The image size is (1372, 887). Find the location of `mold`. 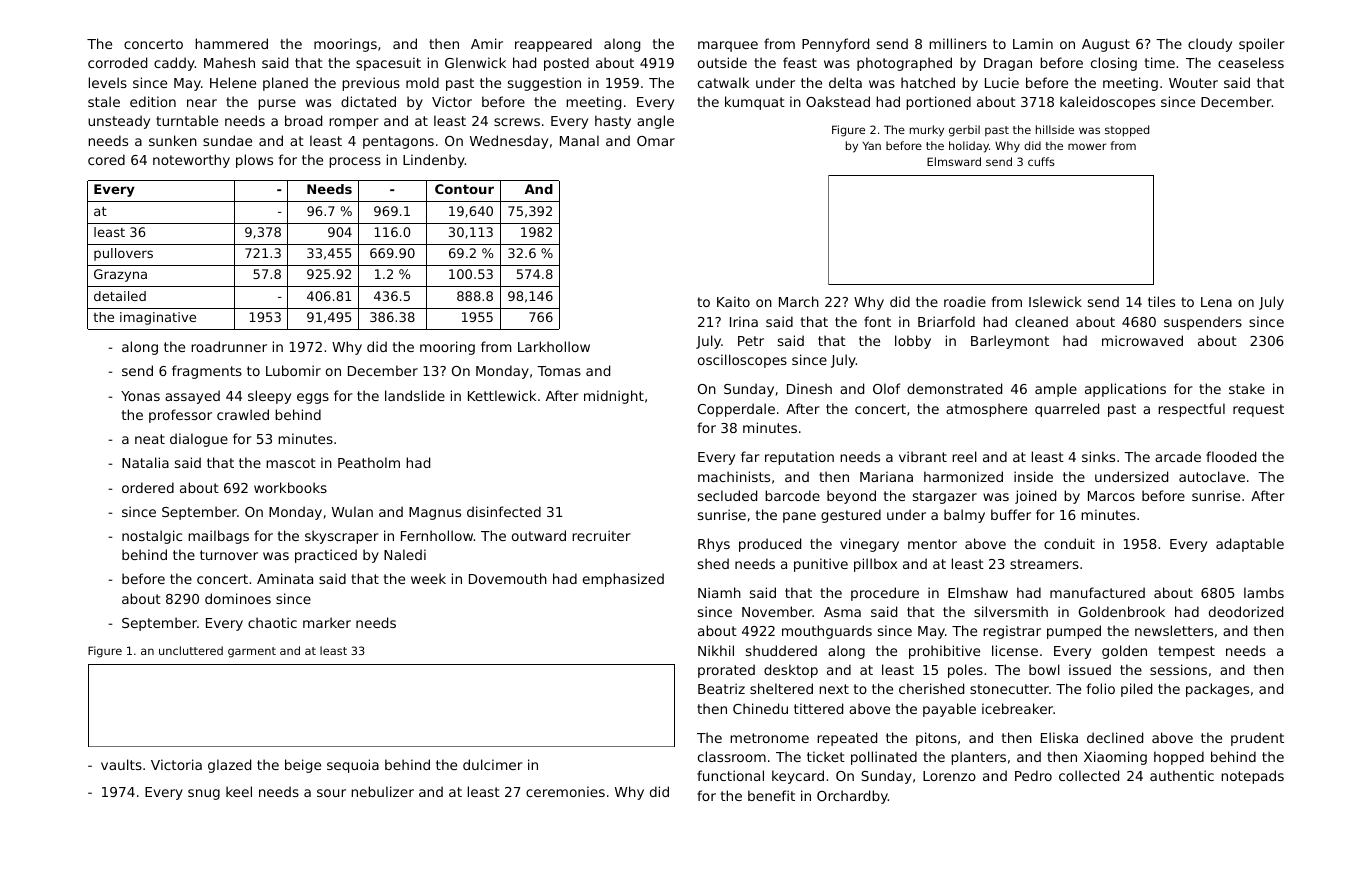

mold is located at coordinates (422, 82).
